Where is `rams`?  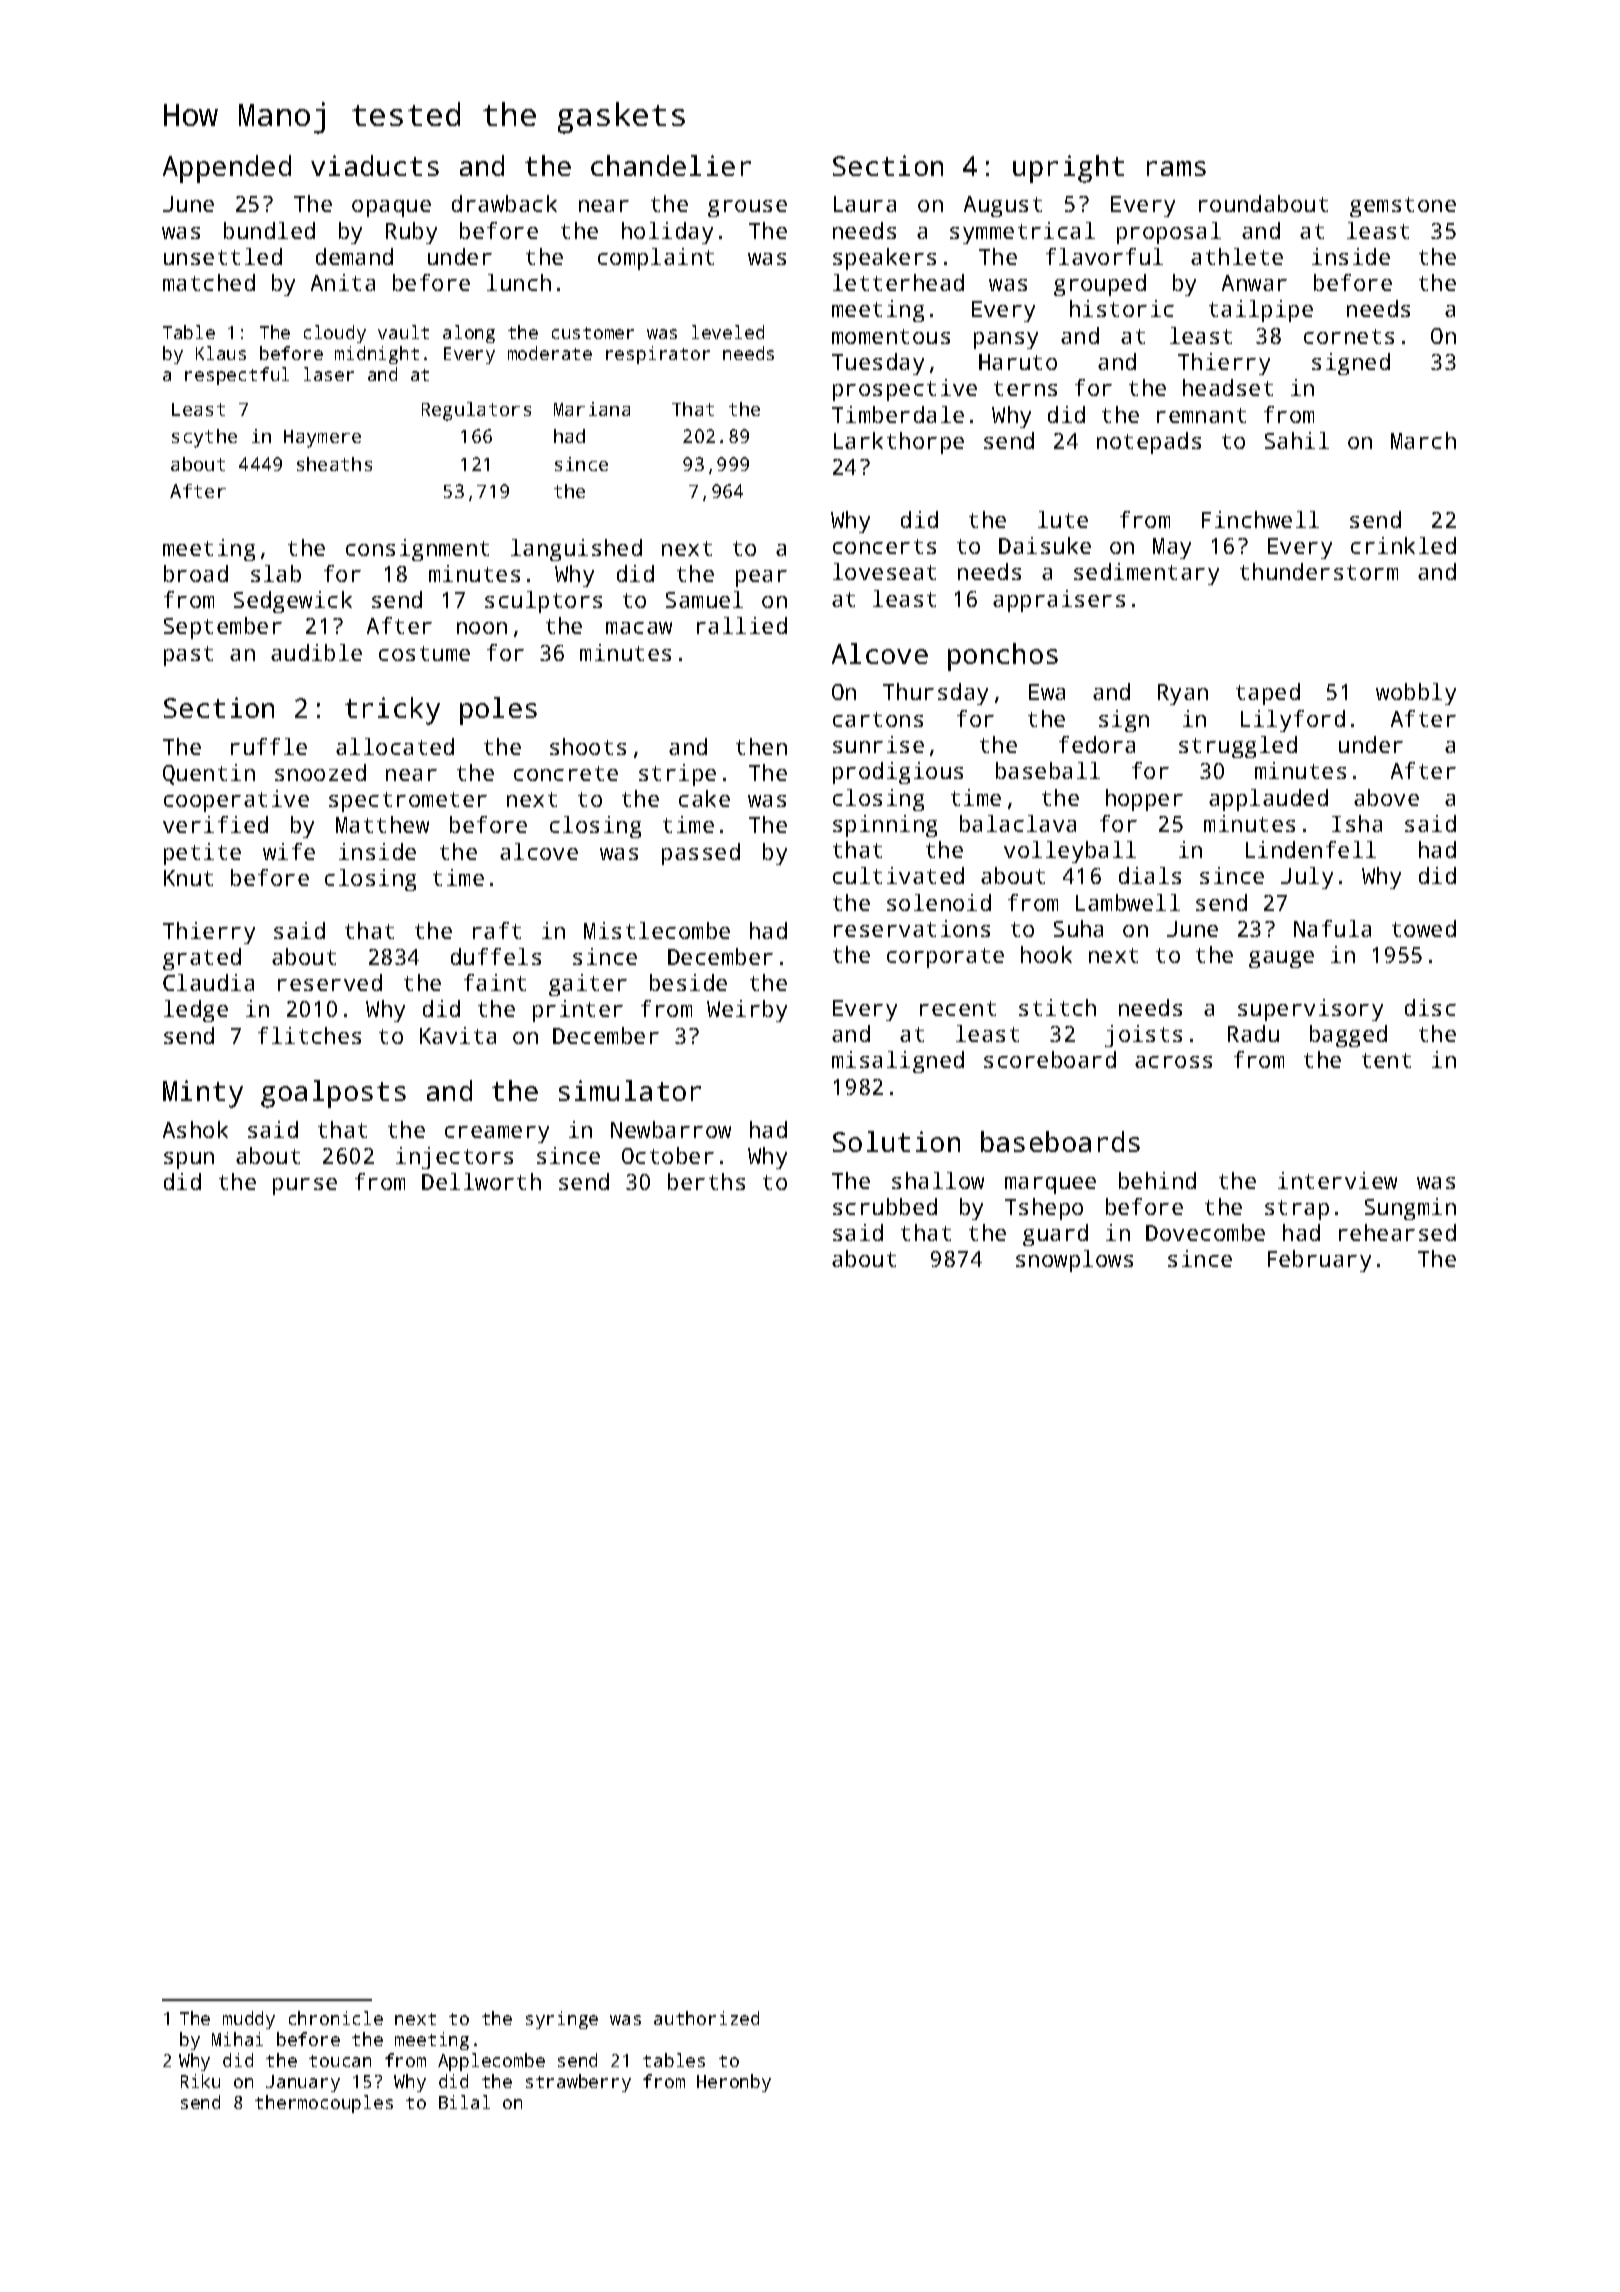 rams is located at coordinates (1176, 168).
